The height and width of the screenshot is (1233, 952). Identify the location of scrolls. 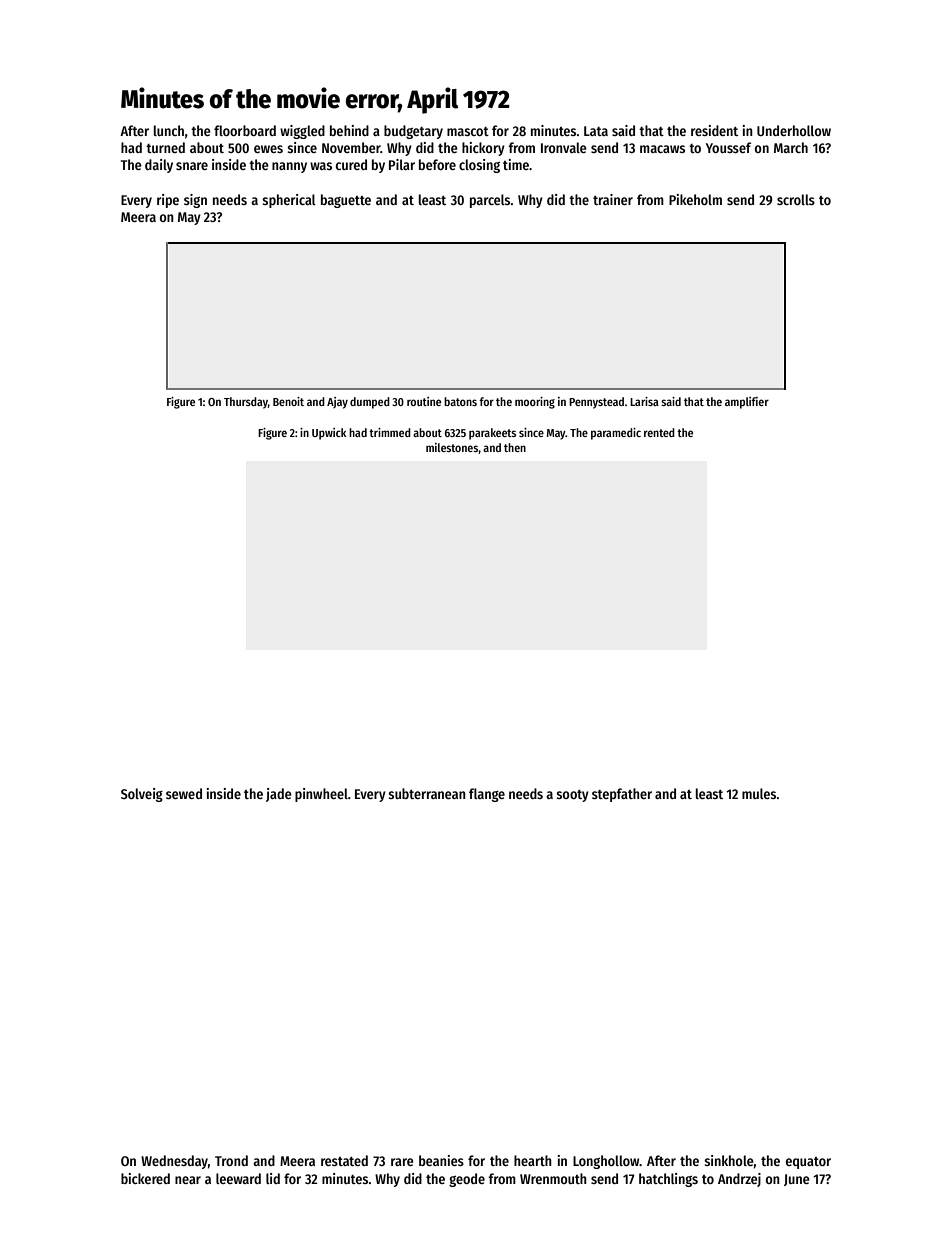
(796, 199).
